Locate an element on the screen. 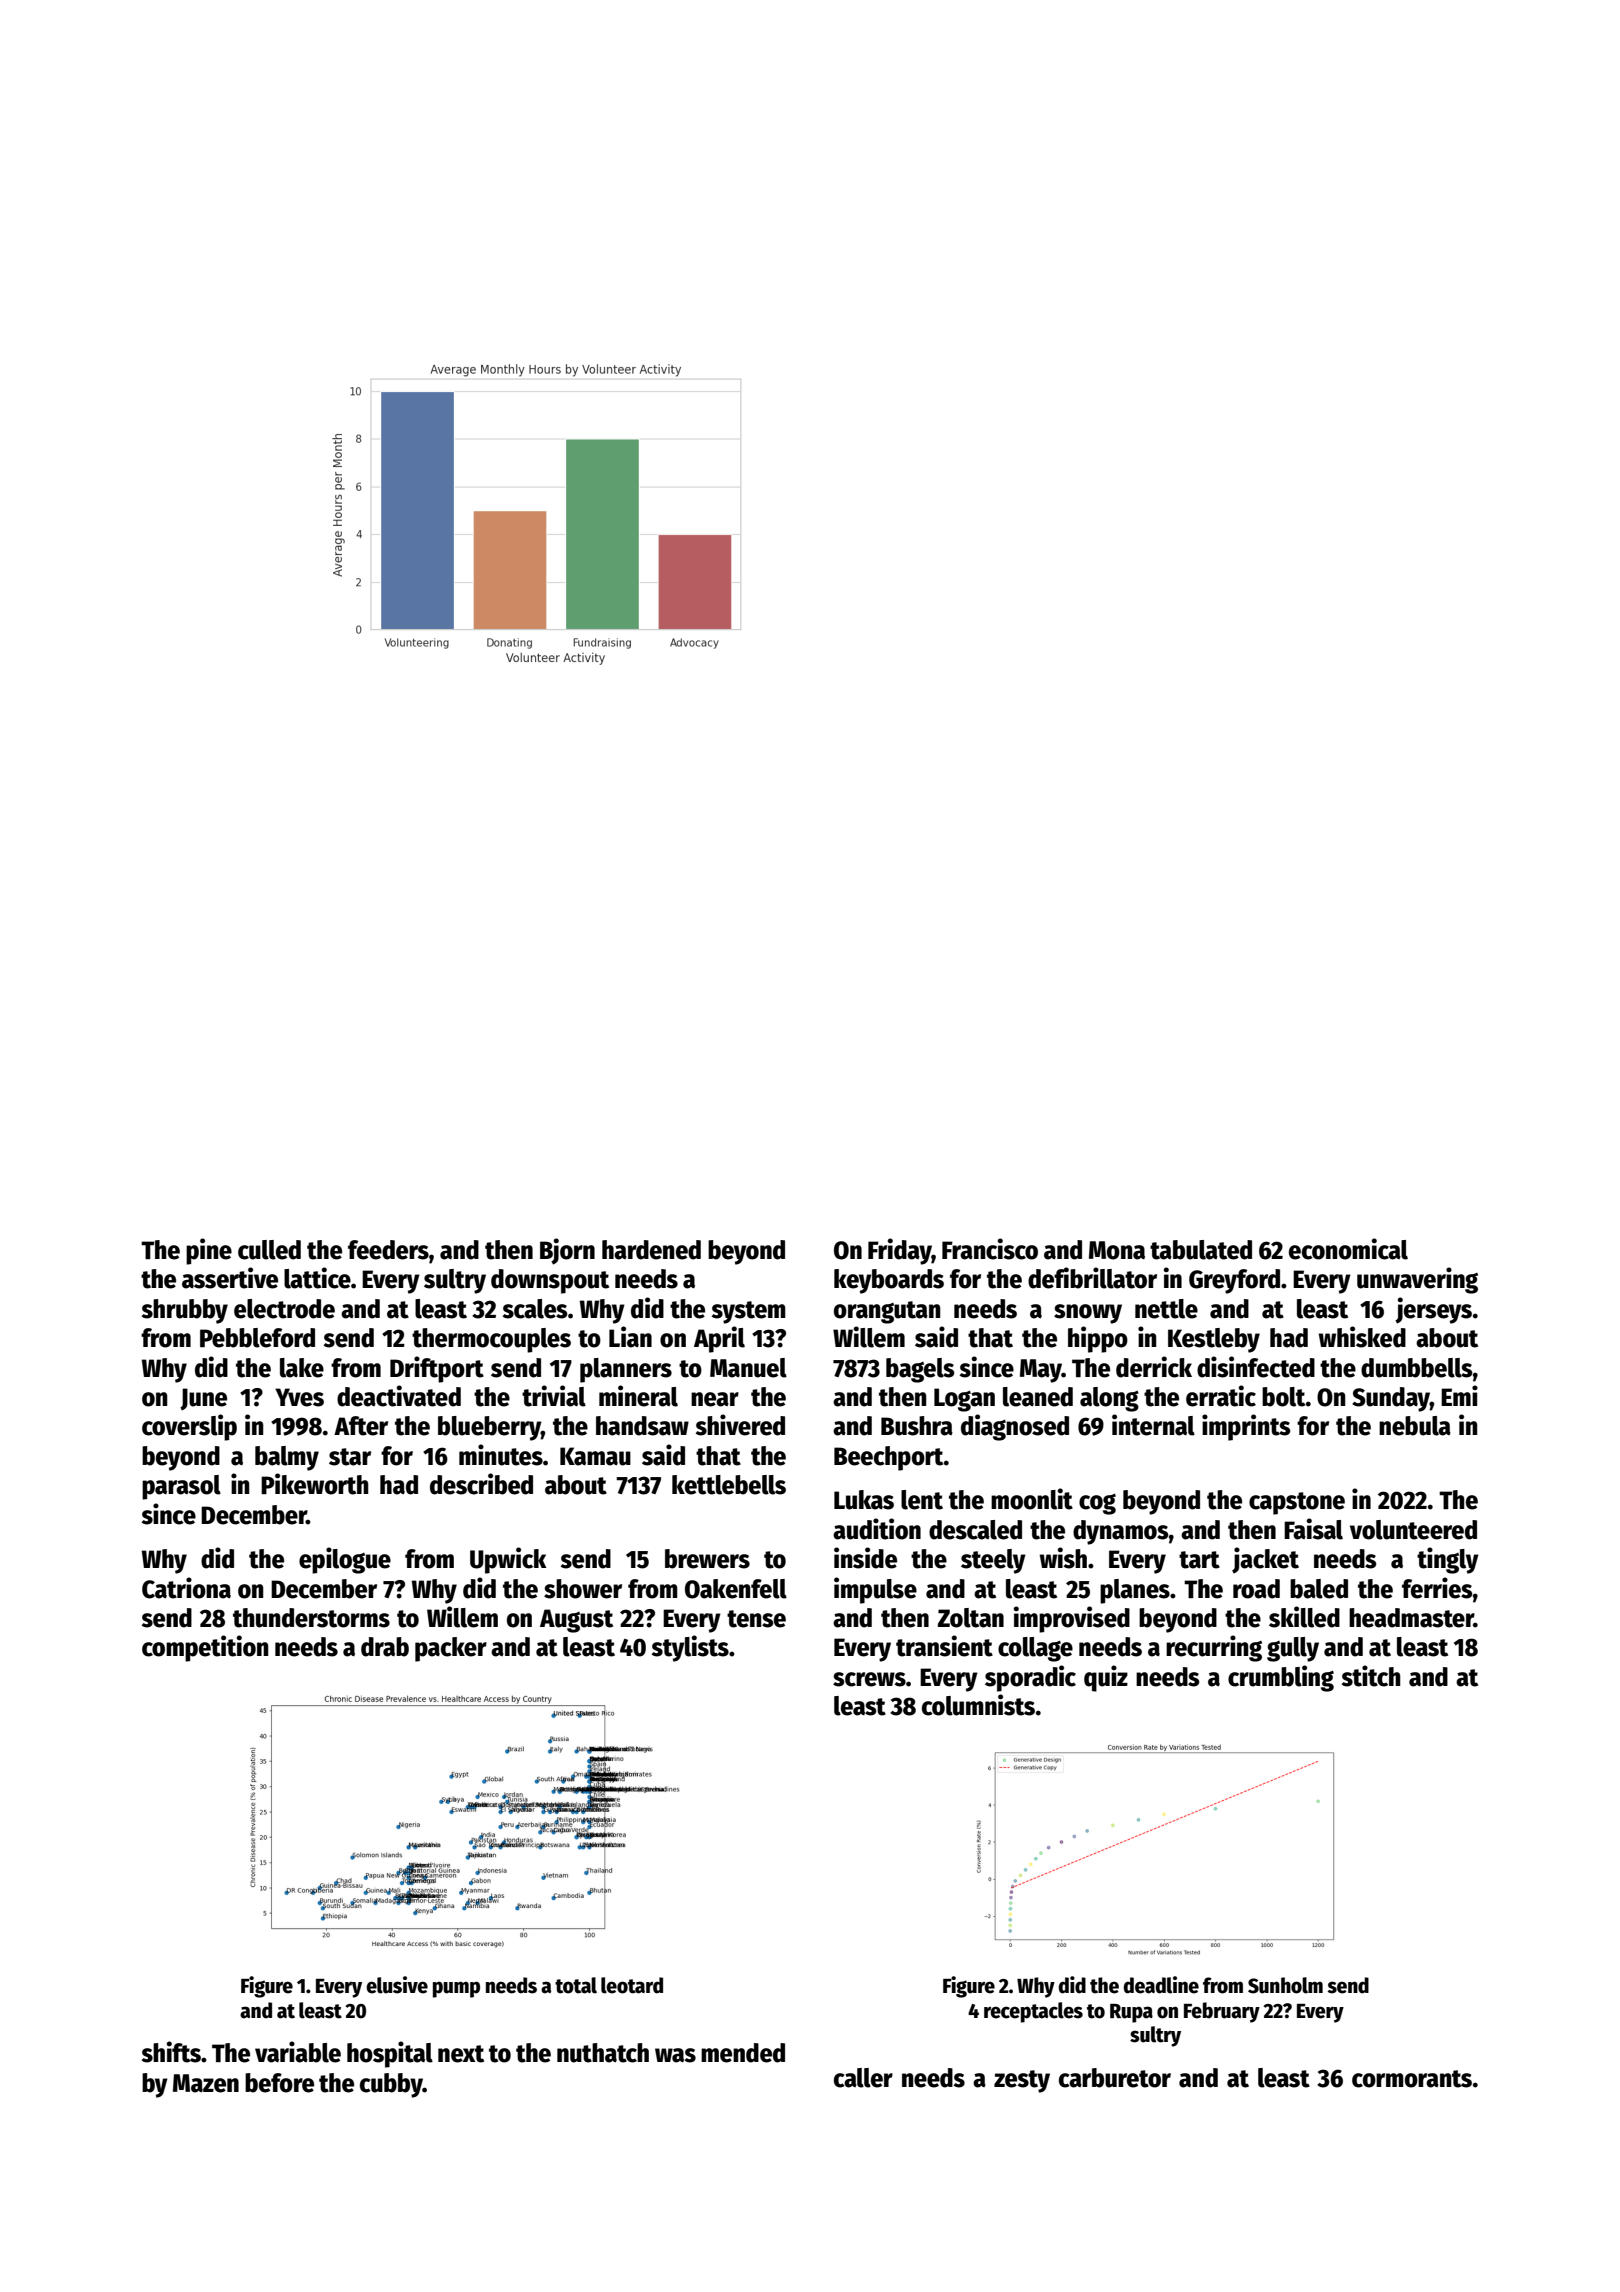 This screenshot has width=1620, height=2292. downspout is located at coordinates (550, 1281).
